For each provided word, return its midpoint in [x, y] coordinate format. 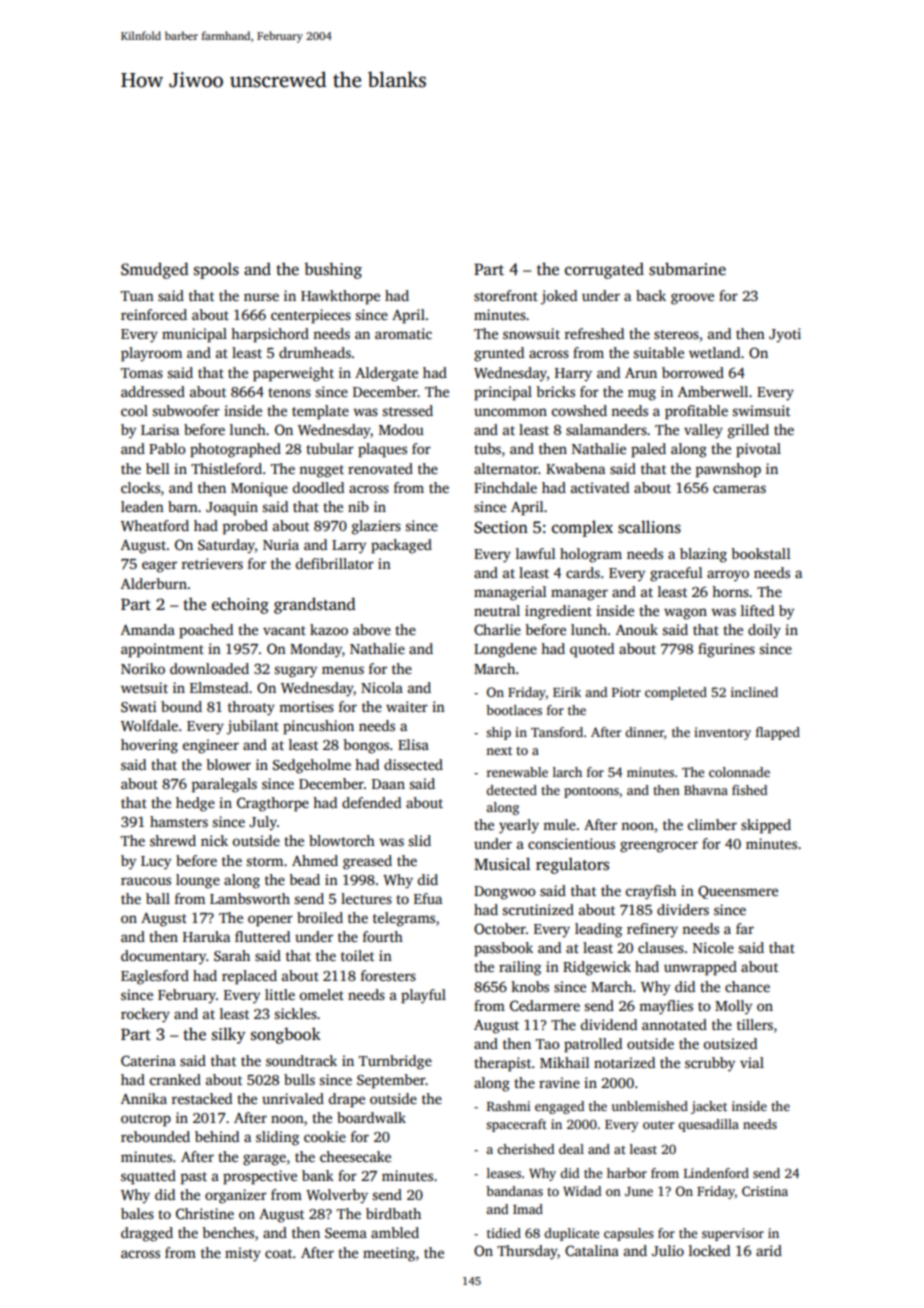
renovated [380, 468]
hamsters [179, 821]
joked [559, 297]
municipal [194, 335]
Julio [668, 1250]
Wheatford [155, 525]
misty [243, 1254]
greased [367, 862]
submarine [687, 269]
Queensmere [738, 892]
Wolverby [337, 1196]
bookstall [760, 553]
